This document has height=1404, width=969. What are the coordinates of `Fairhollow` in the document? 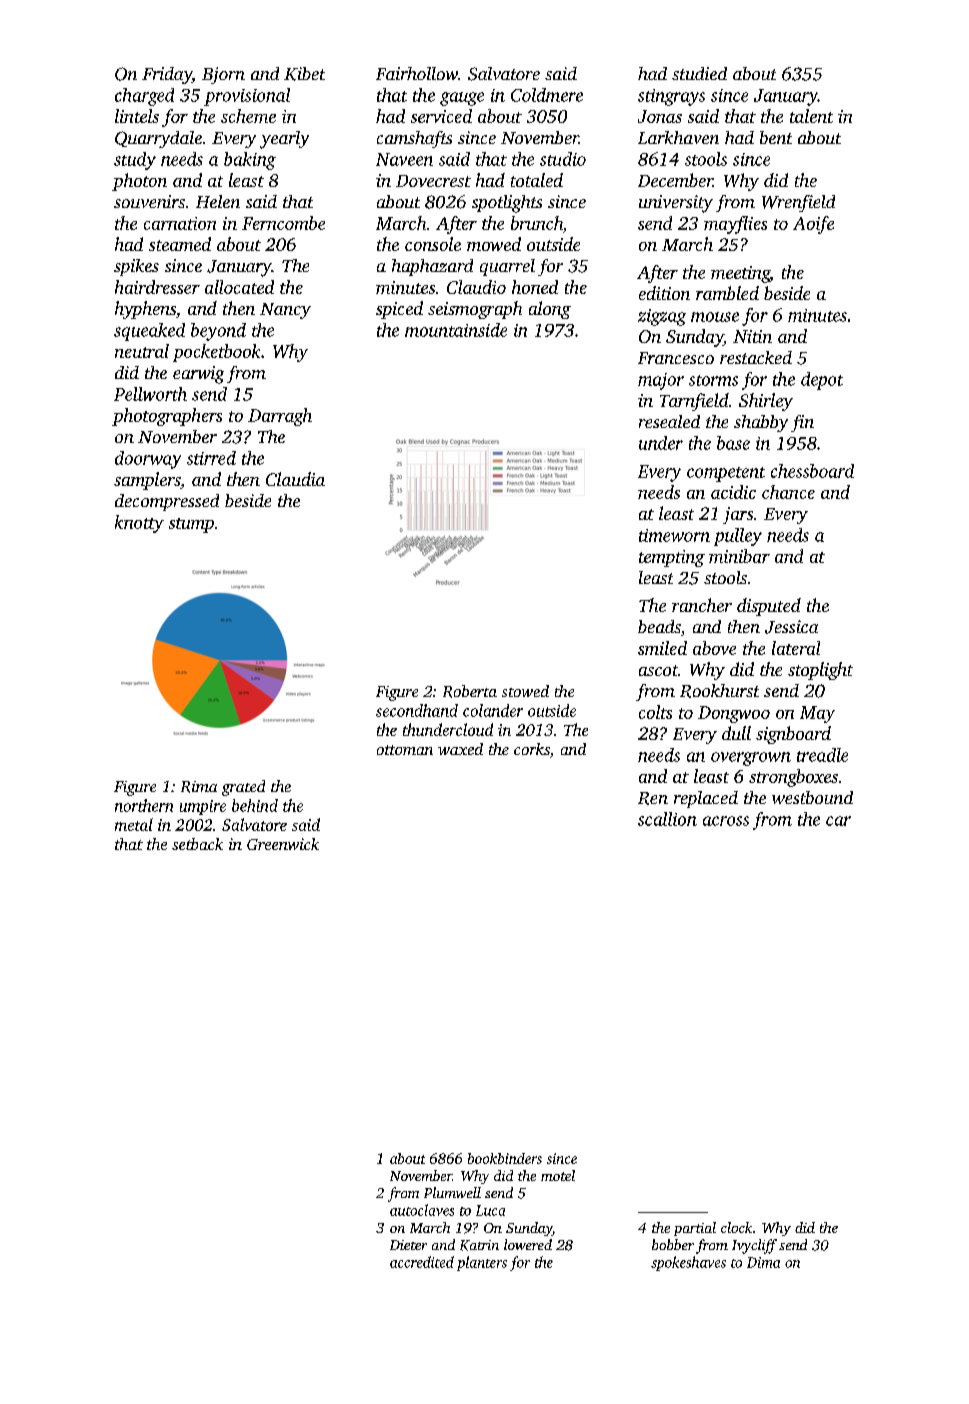 It's located at (417, 73).
